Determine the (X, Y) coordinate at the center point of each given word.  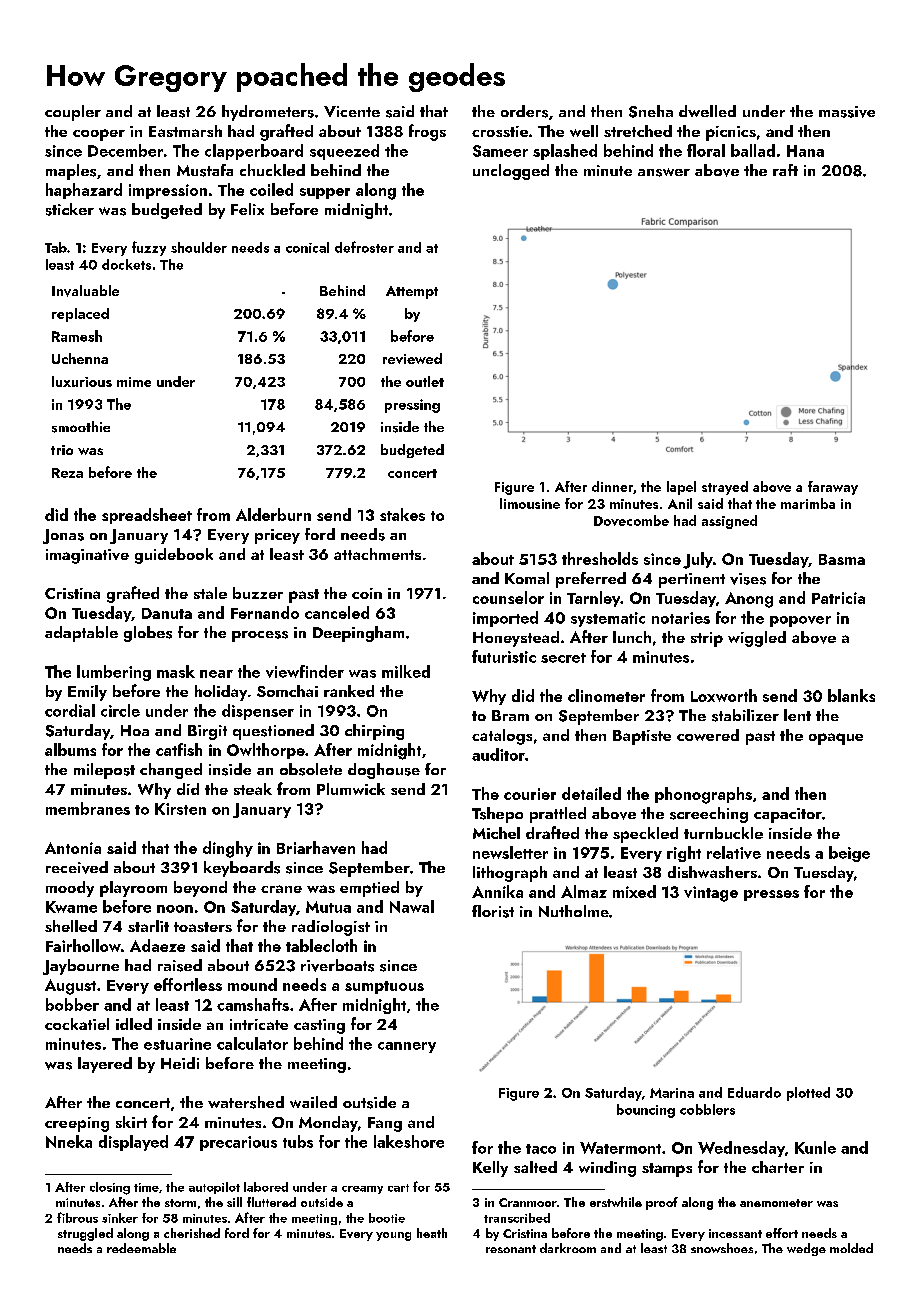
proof (662, 1203)
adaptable (81, 634)
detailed (591, 793)
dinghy (228, 849)
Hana (805, 151)
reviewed (412, 358)
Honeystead (516, 639)
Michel (496, 833)
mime (134, 382)
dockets (126, 264)
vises (748, 579)
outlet (425, 381)
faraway (833, 488)
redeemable (141, 1248)
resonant (511, 1249)
